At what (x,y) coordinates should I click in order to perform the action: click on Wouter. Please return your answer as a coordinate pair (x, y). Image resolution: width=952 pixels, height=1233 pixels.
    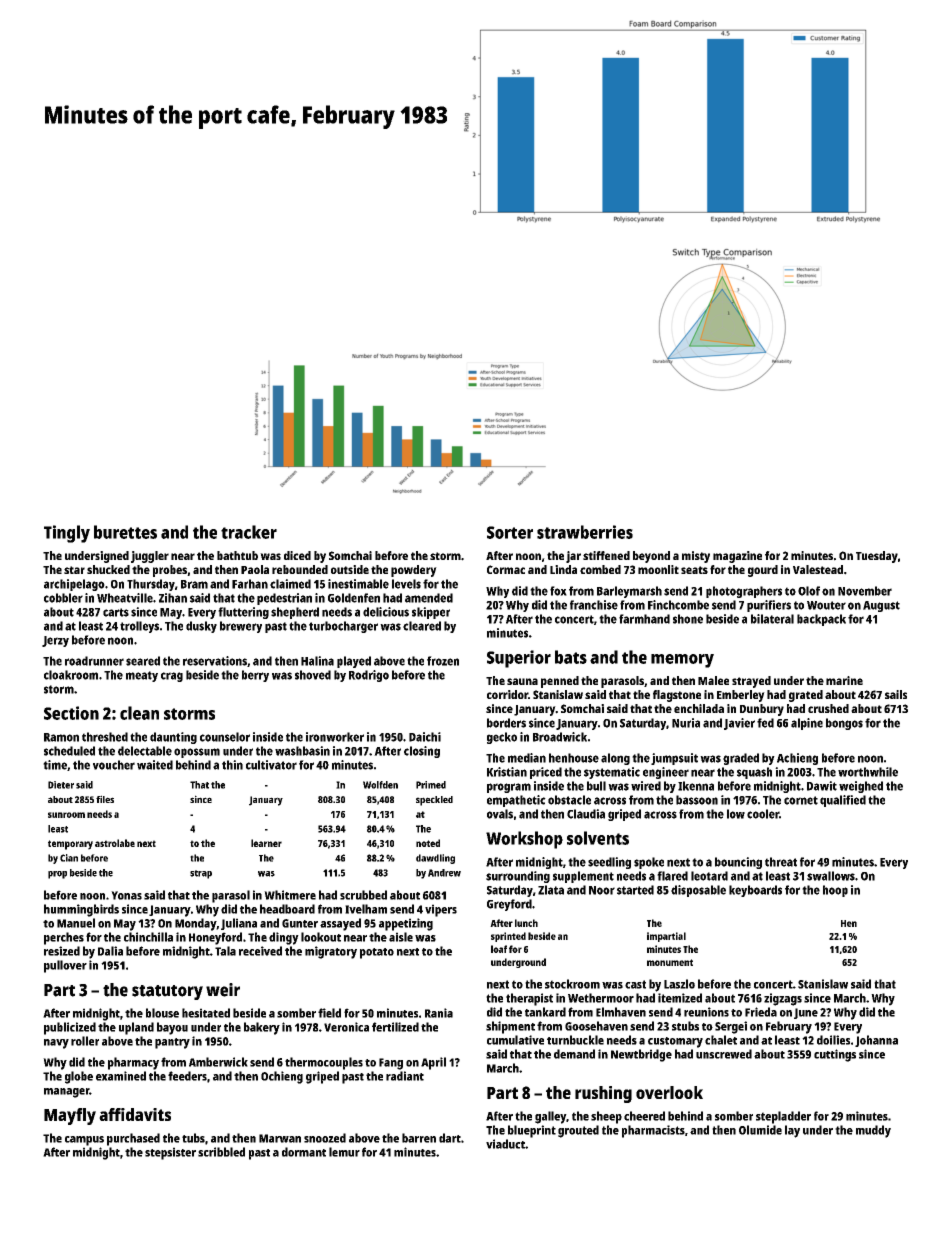
    Looking at the image, I should click on (826, 605).
